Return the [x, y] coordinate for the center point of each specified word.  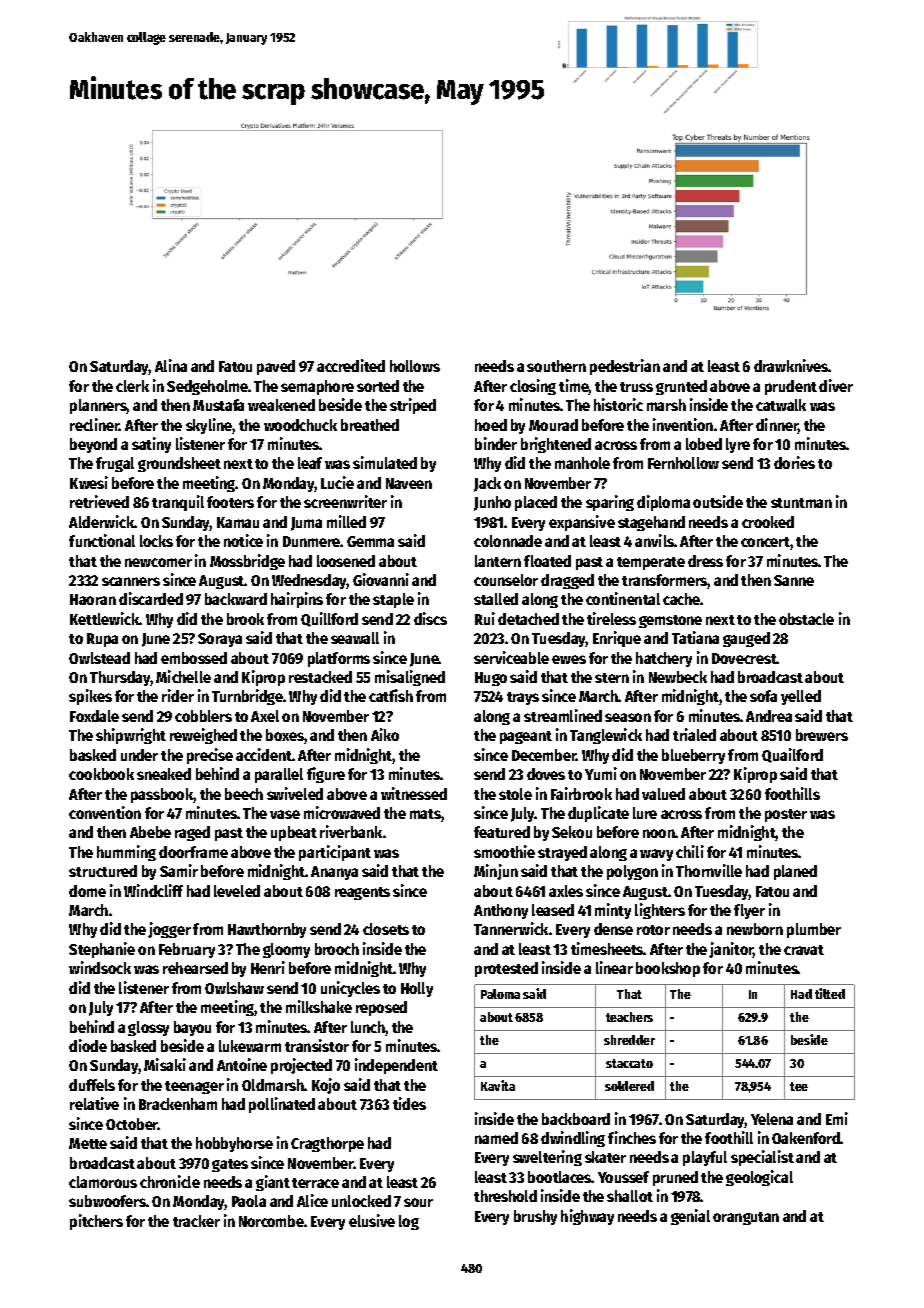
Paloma [500, 994]
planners [98, 406]
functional [102, 540]
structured [103, 871]
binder [496, 443]
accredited [351, 365]
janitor [731, 950]
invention [683, 424]
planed [795, 872]
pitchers [96, 1222]
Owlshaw [234, 988]
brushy [535, 1217]
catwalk [781, 405]
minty [613, 911]
